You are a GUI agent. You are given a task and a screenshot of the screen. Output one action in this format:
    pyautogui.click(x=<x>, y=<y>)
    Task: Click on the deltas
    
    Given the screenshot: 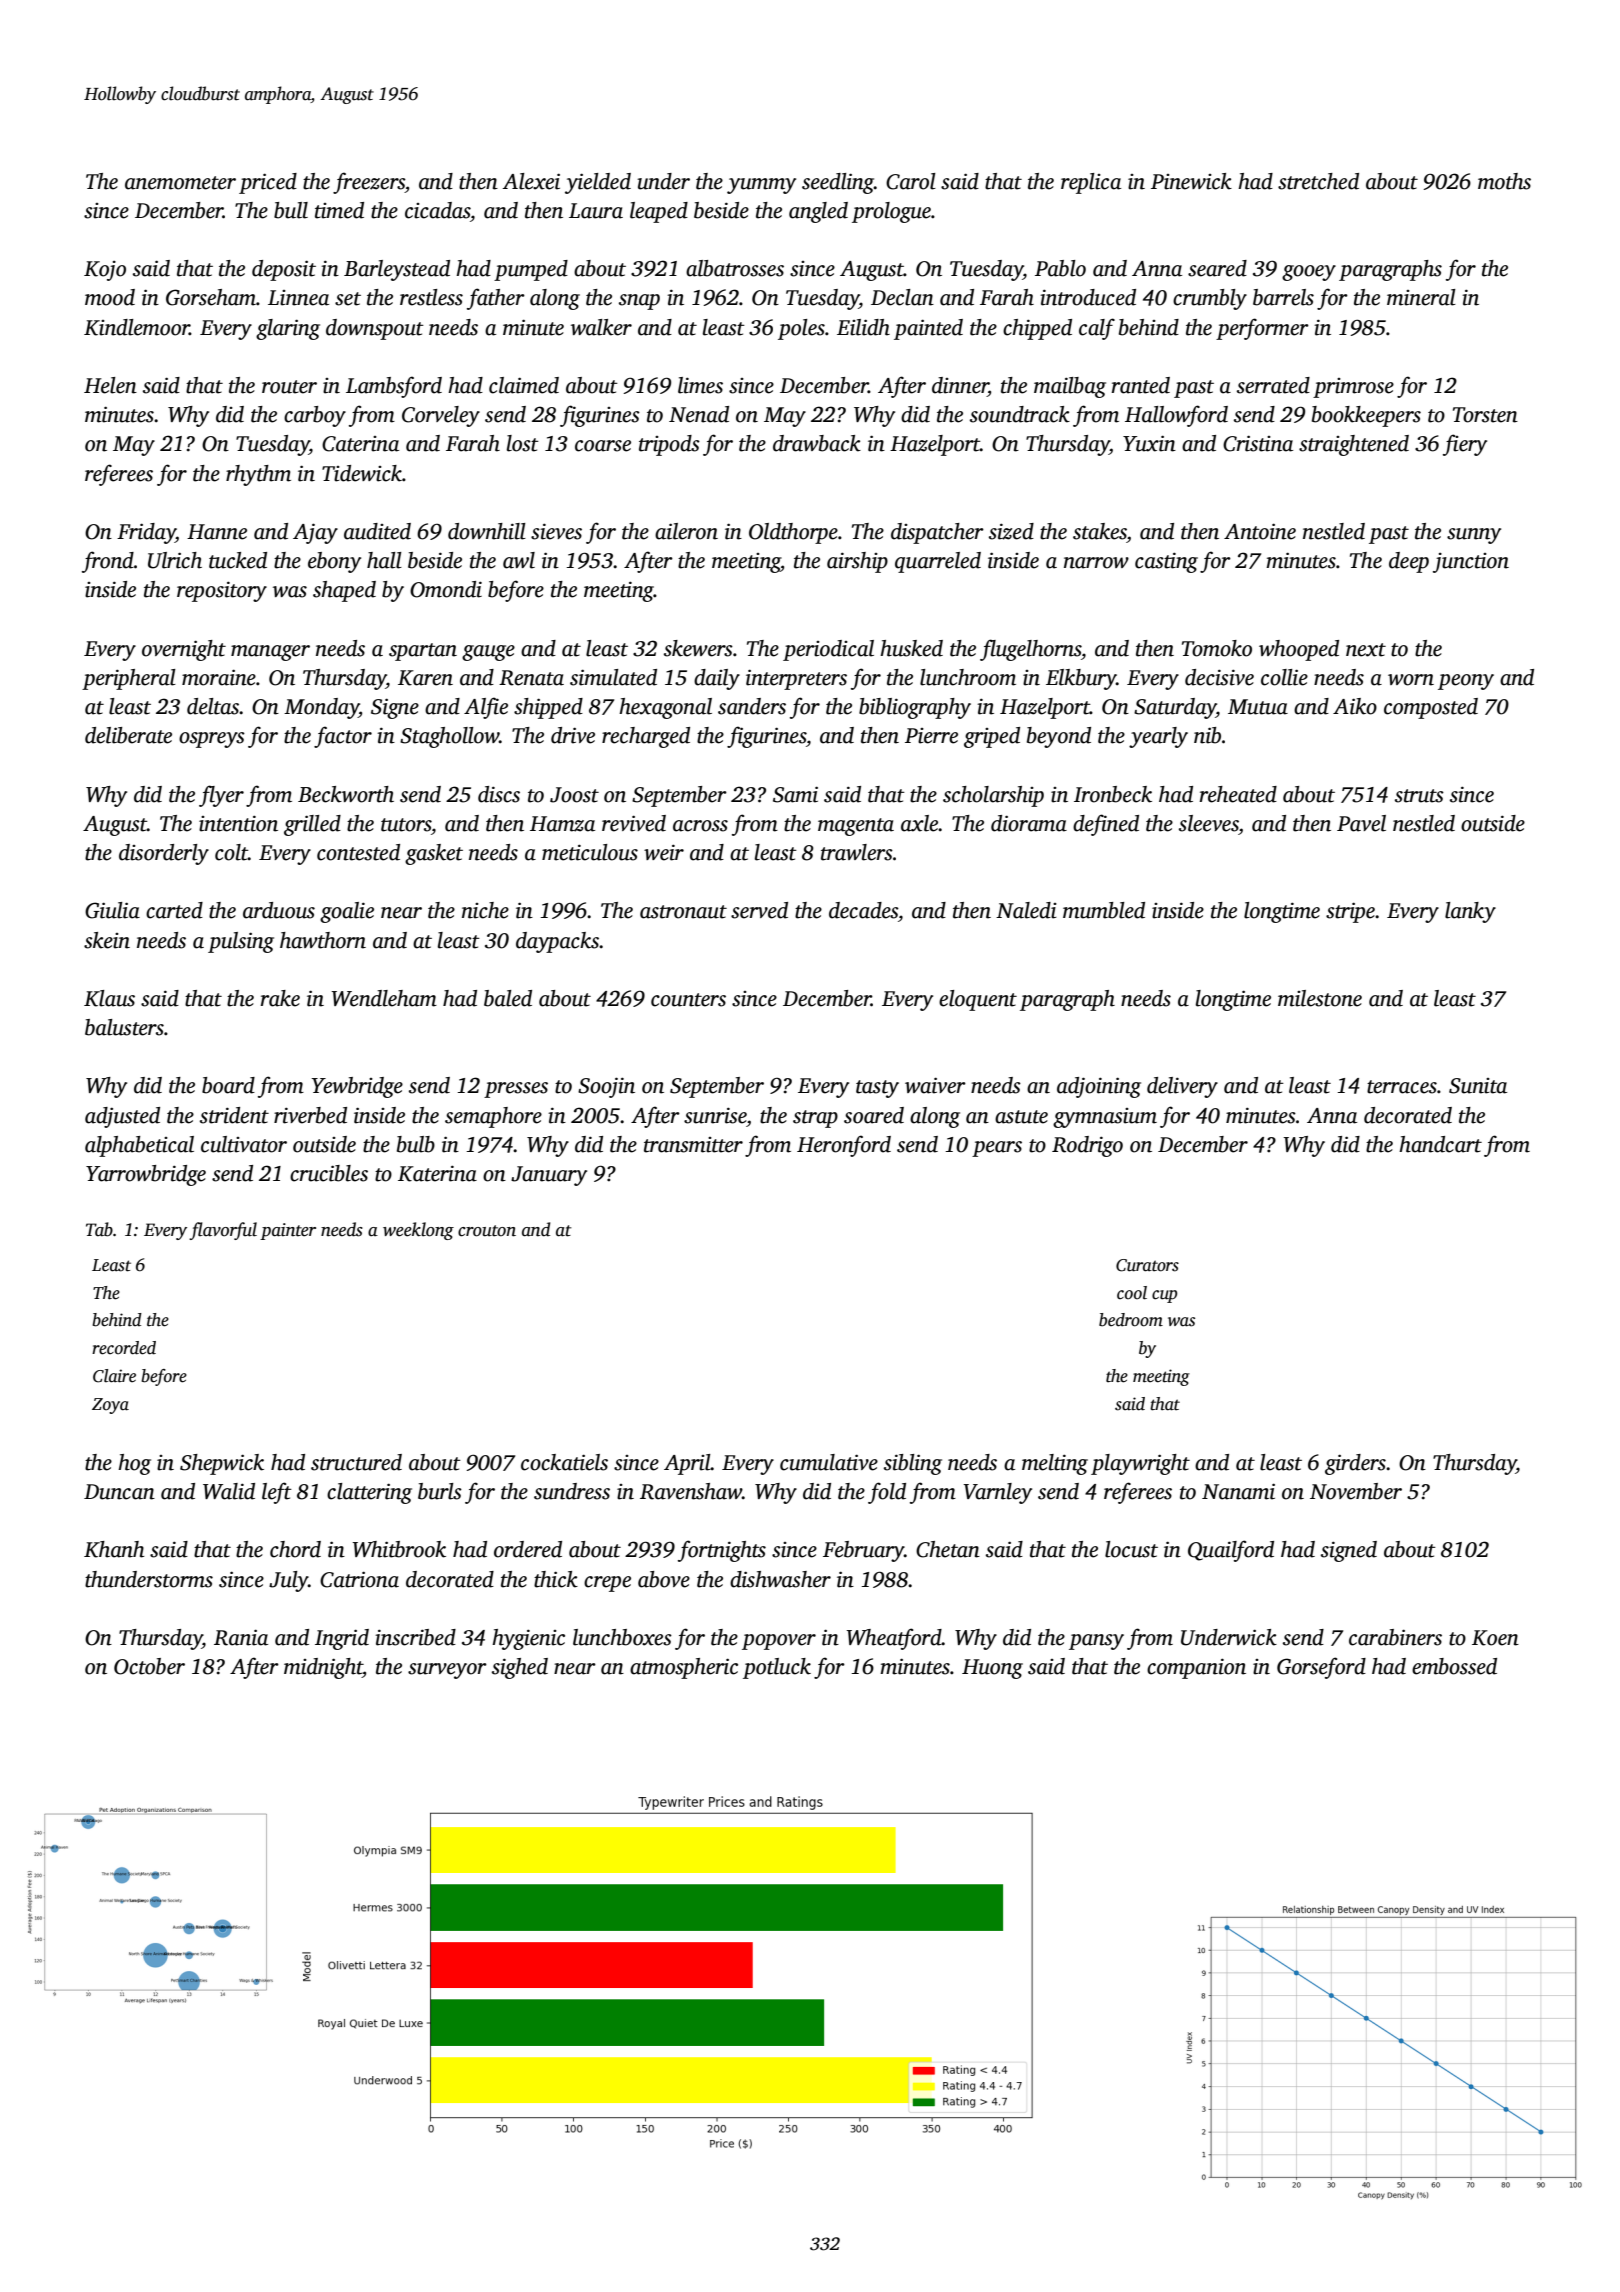 What is the action you would take?
    pyautogui.click(x=213, y=706)
